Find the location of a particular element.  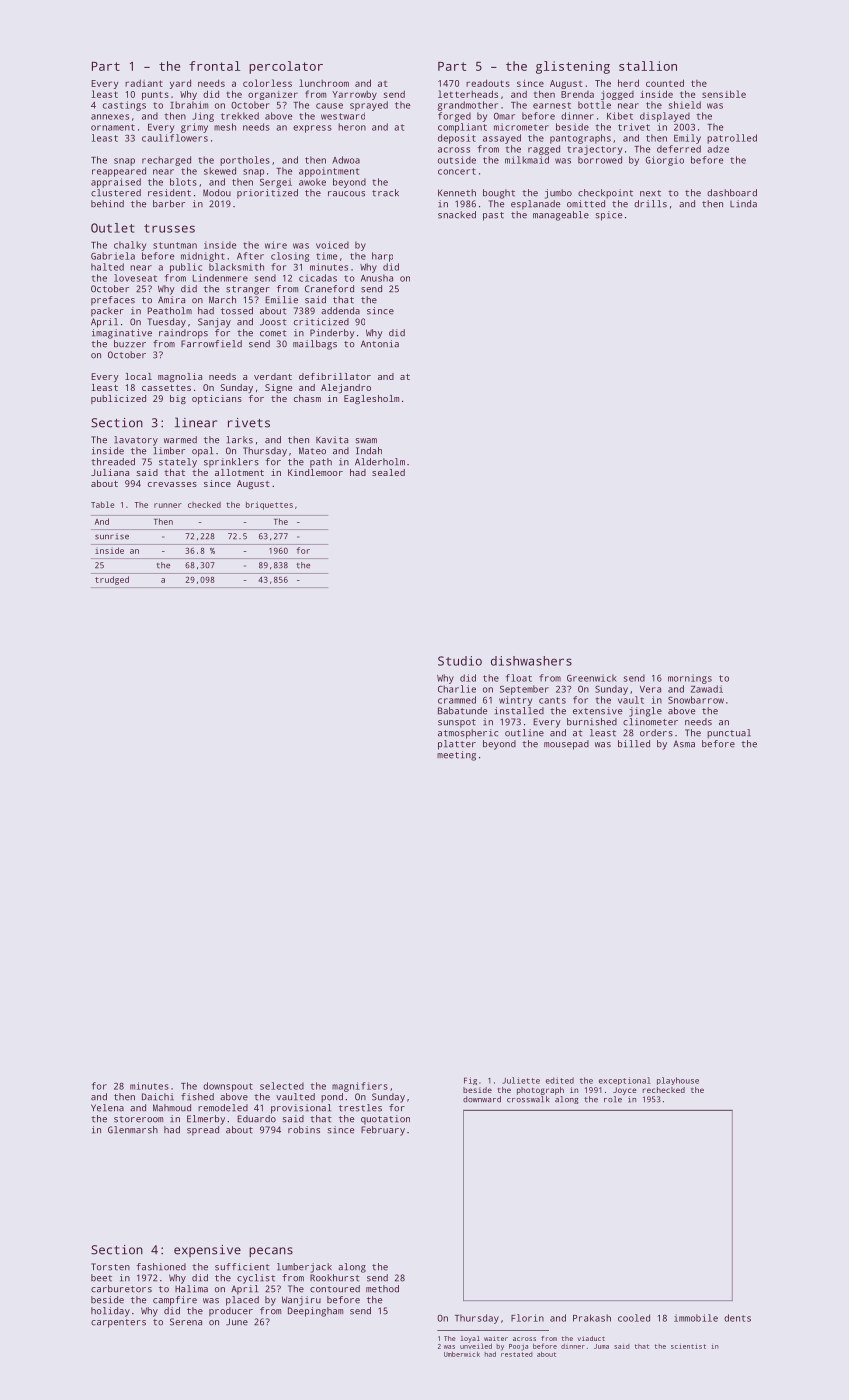

prefaces is located at coordinates (113, 301).
